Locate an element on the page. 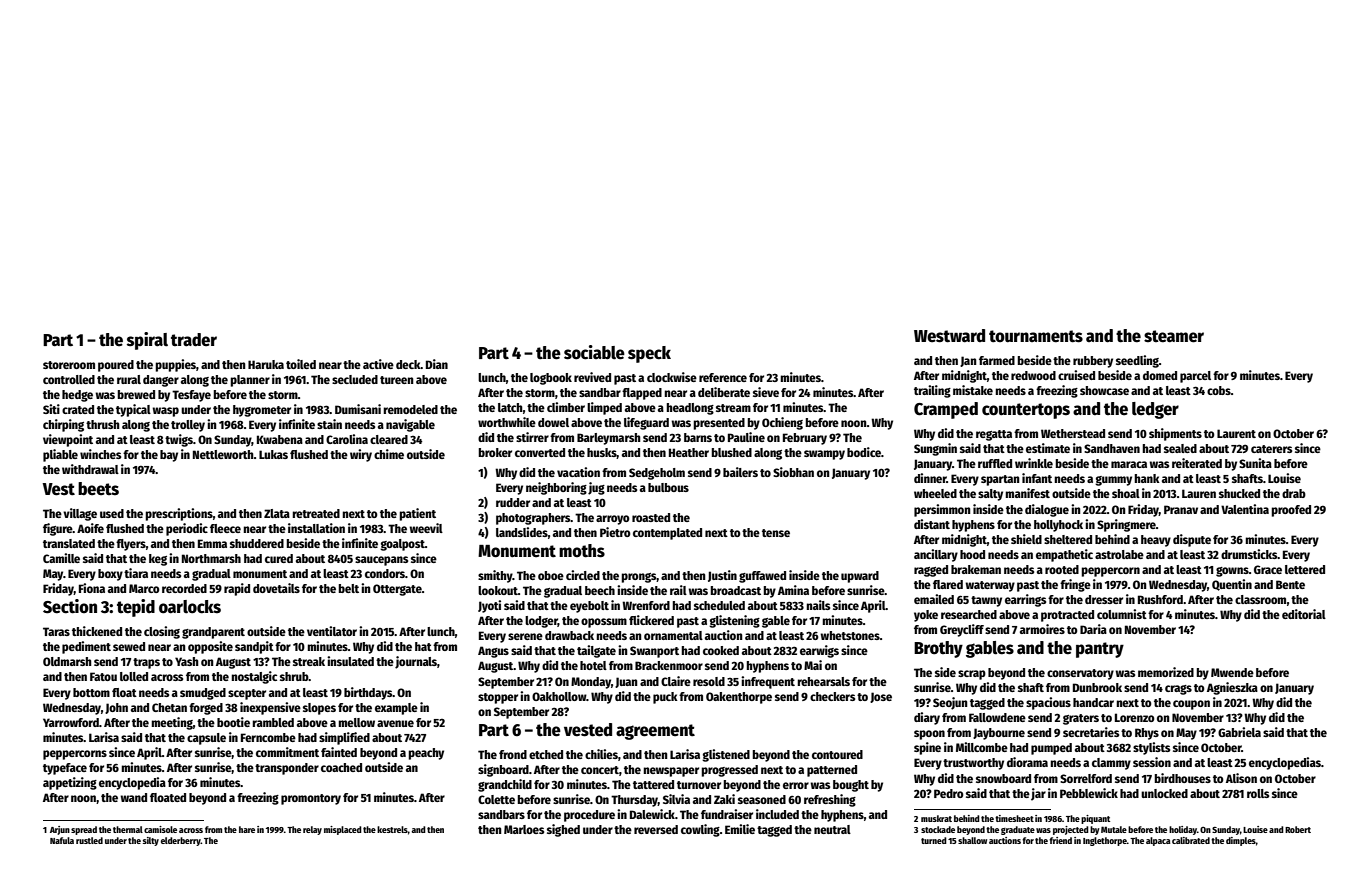 The image size is (1372, 887). dimples is located at coordinates (1241, 841).
